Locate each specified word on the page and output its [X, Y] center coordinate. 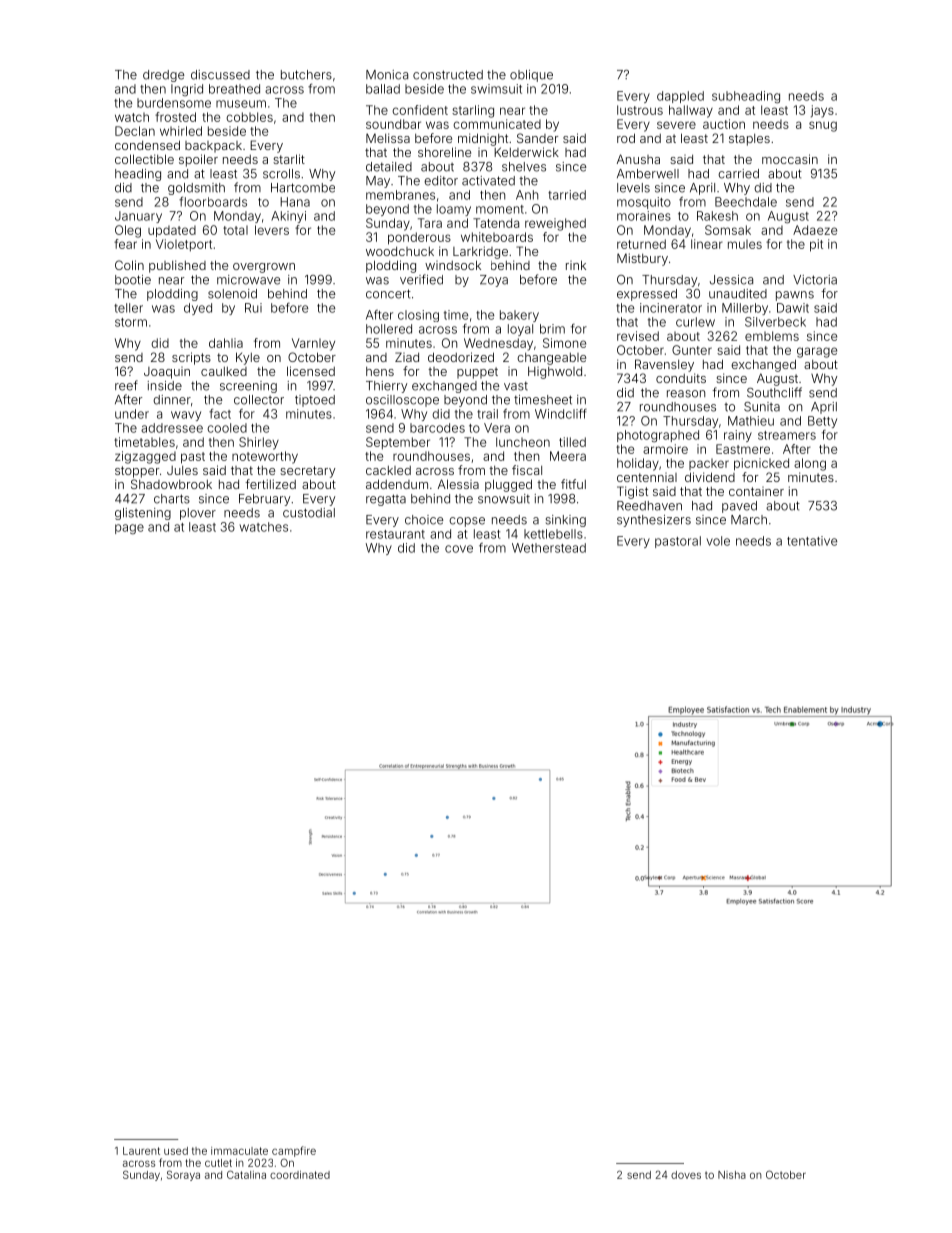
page [129, 529]
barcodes [437, 428]
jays [822, 111]
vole [718, 541]
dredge [164, 76]
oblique [531, 76]
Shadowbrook [171, 484]
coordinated [300, 1175]
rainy [738, 436]
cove [459, 549]
